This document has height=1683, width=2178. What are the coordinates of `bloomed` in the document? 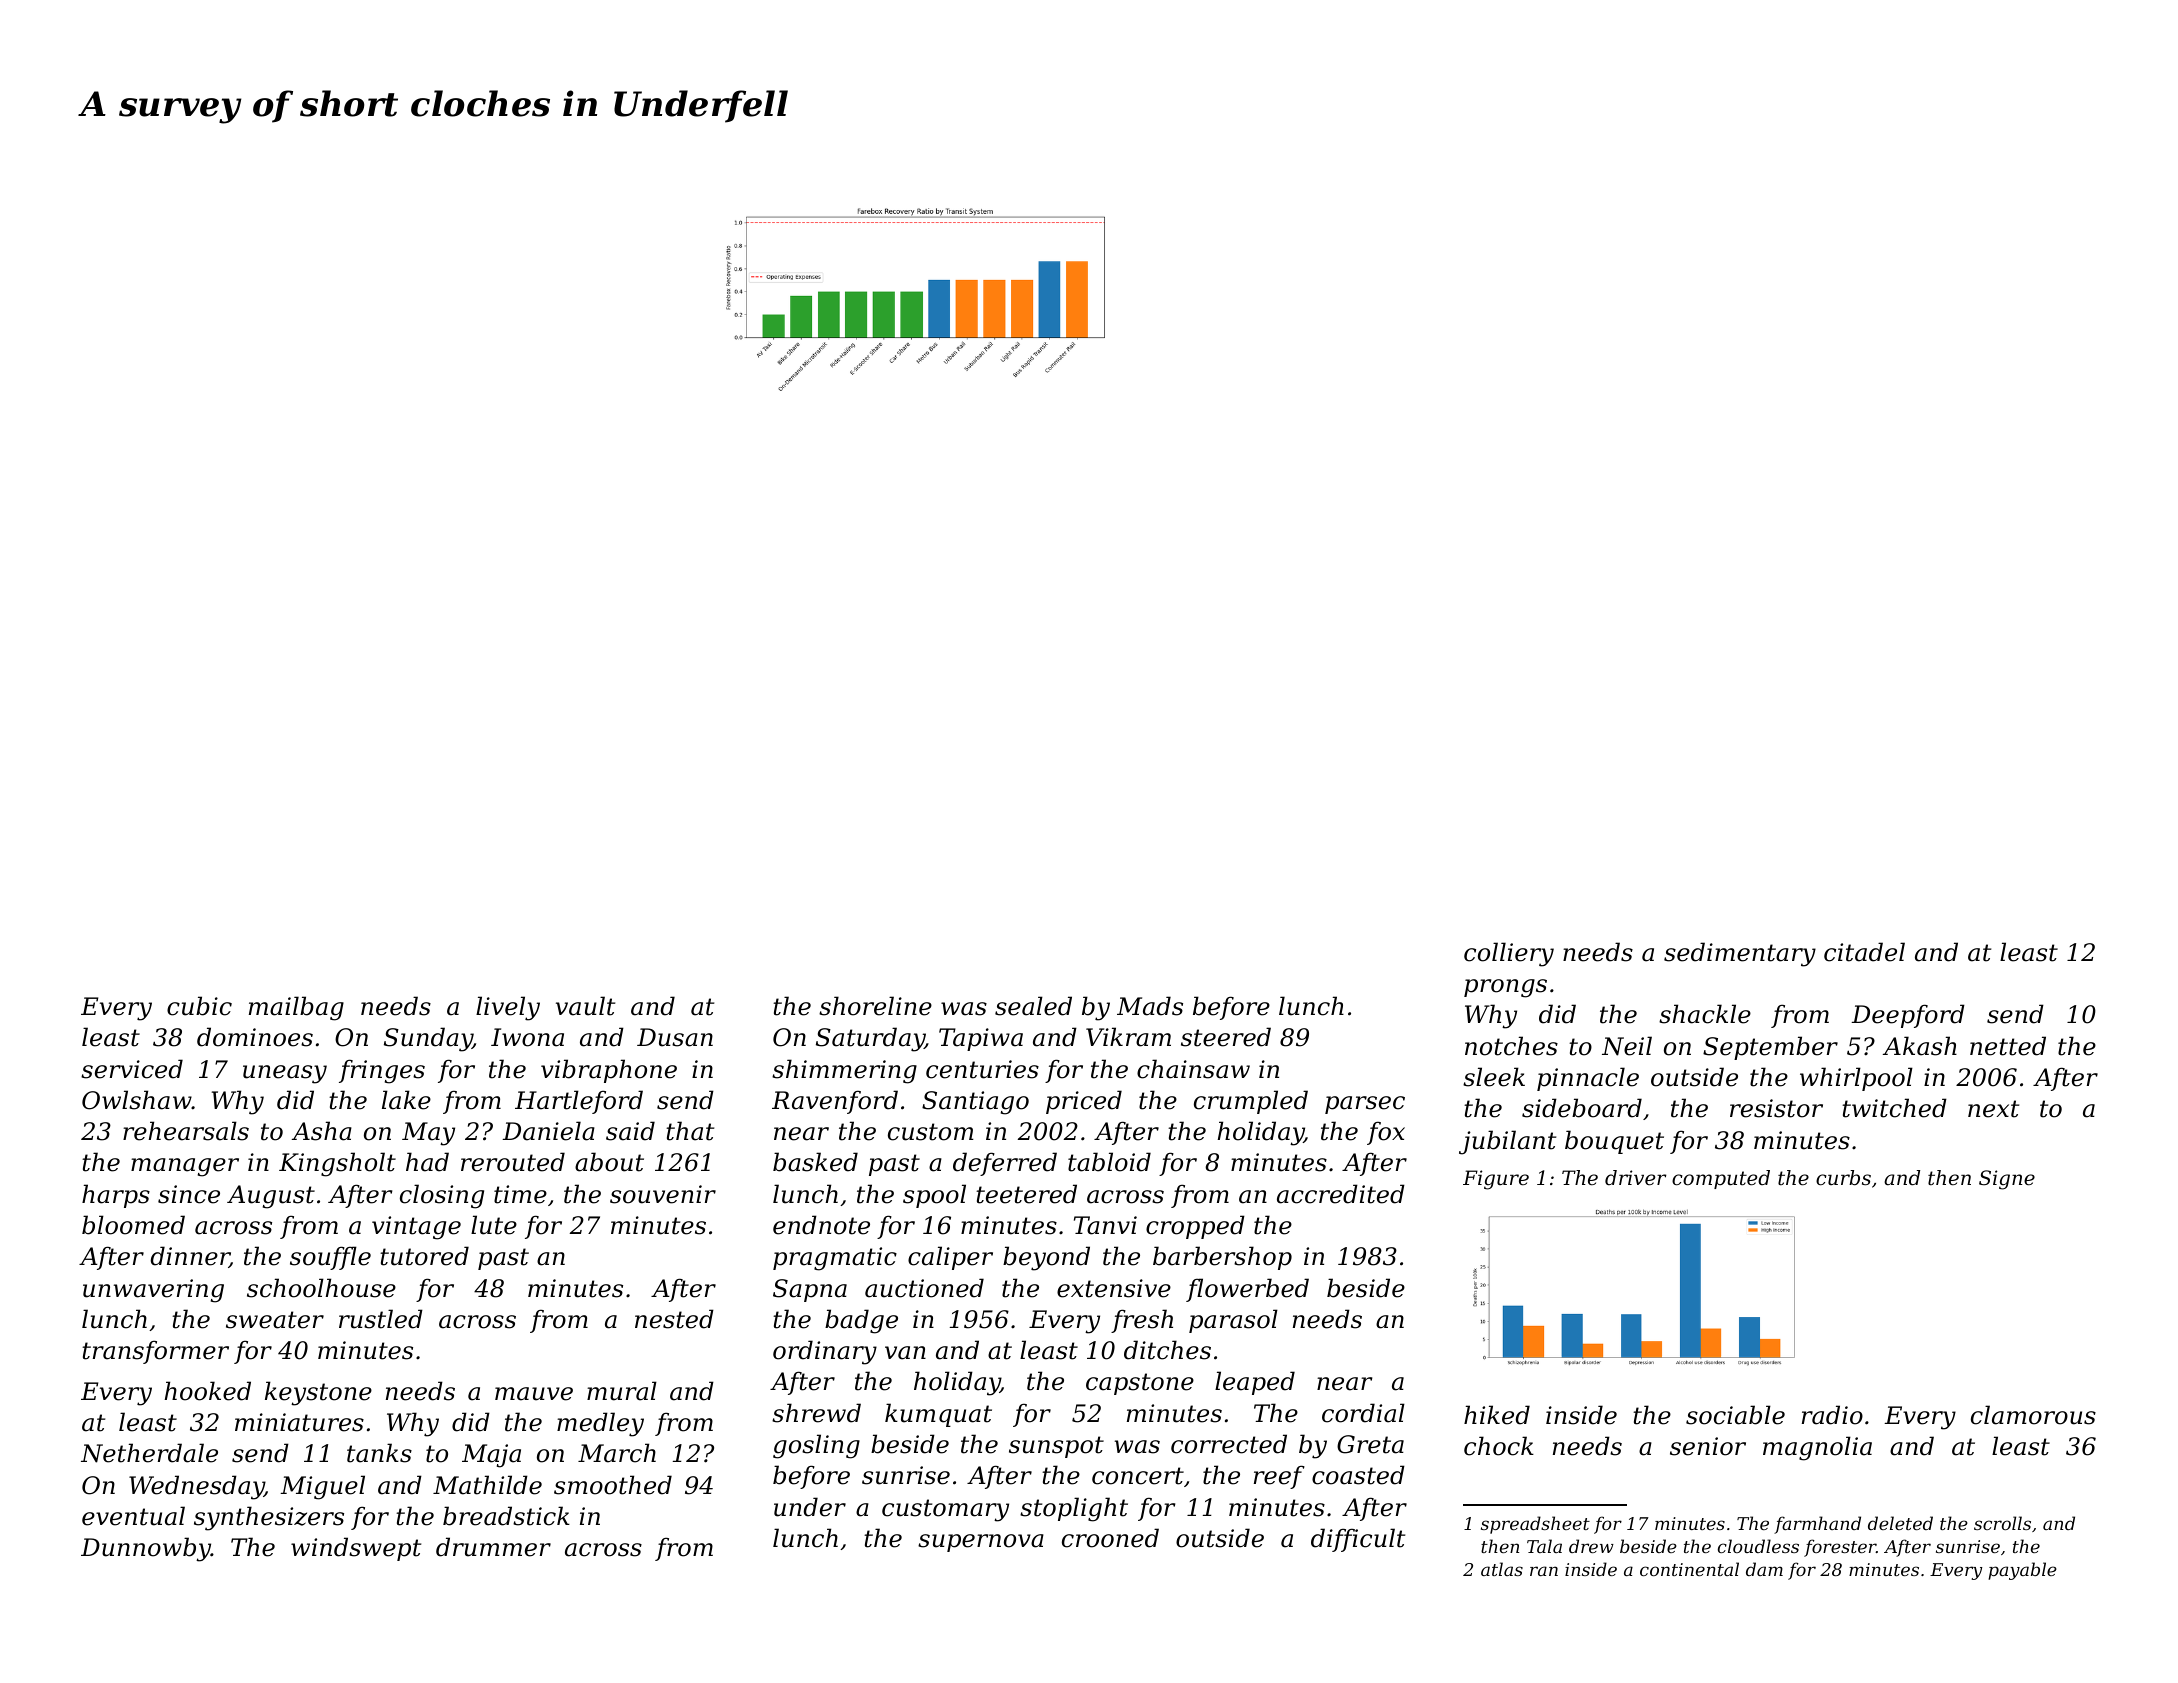 It's located at (133, 1225).
